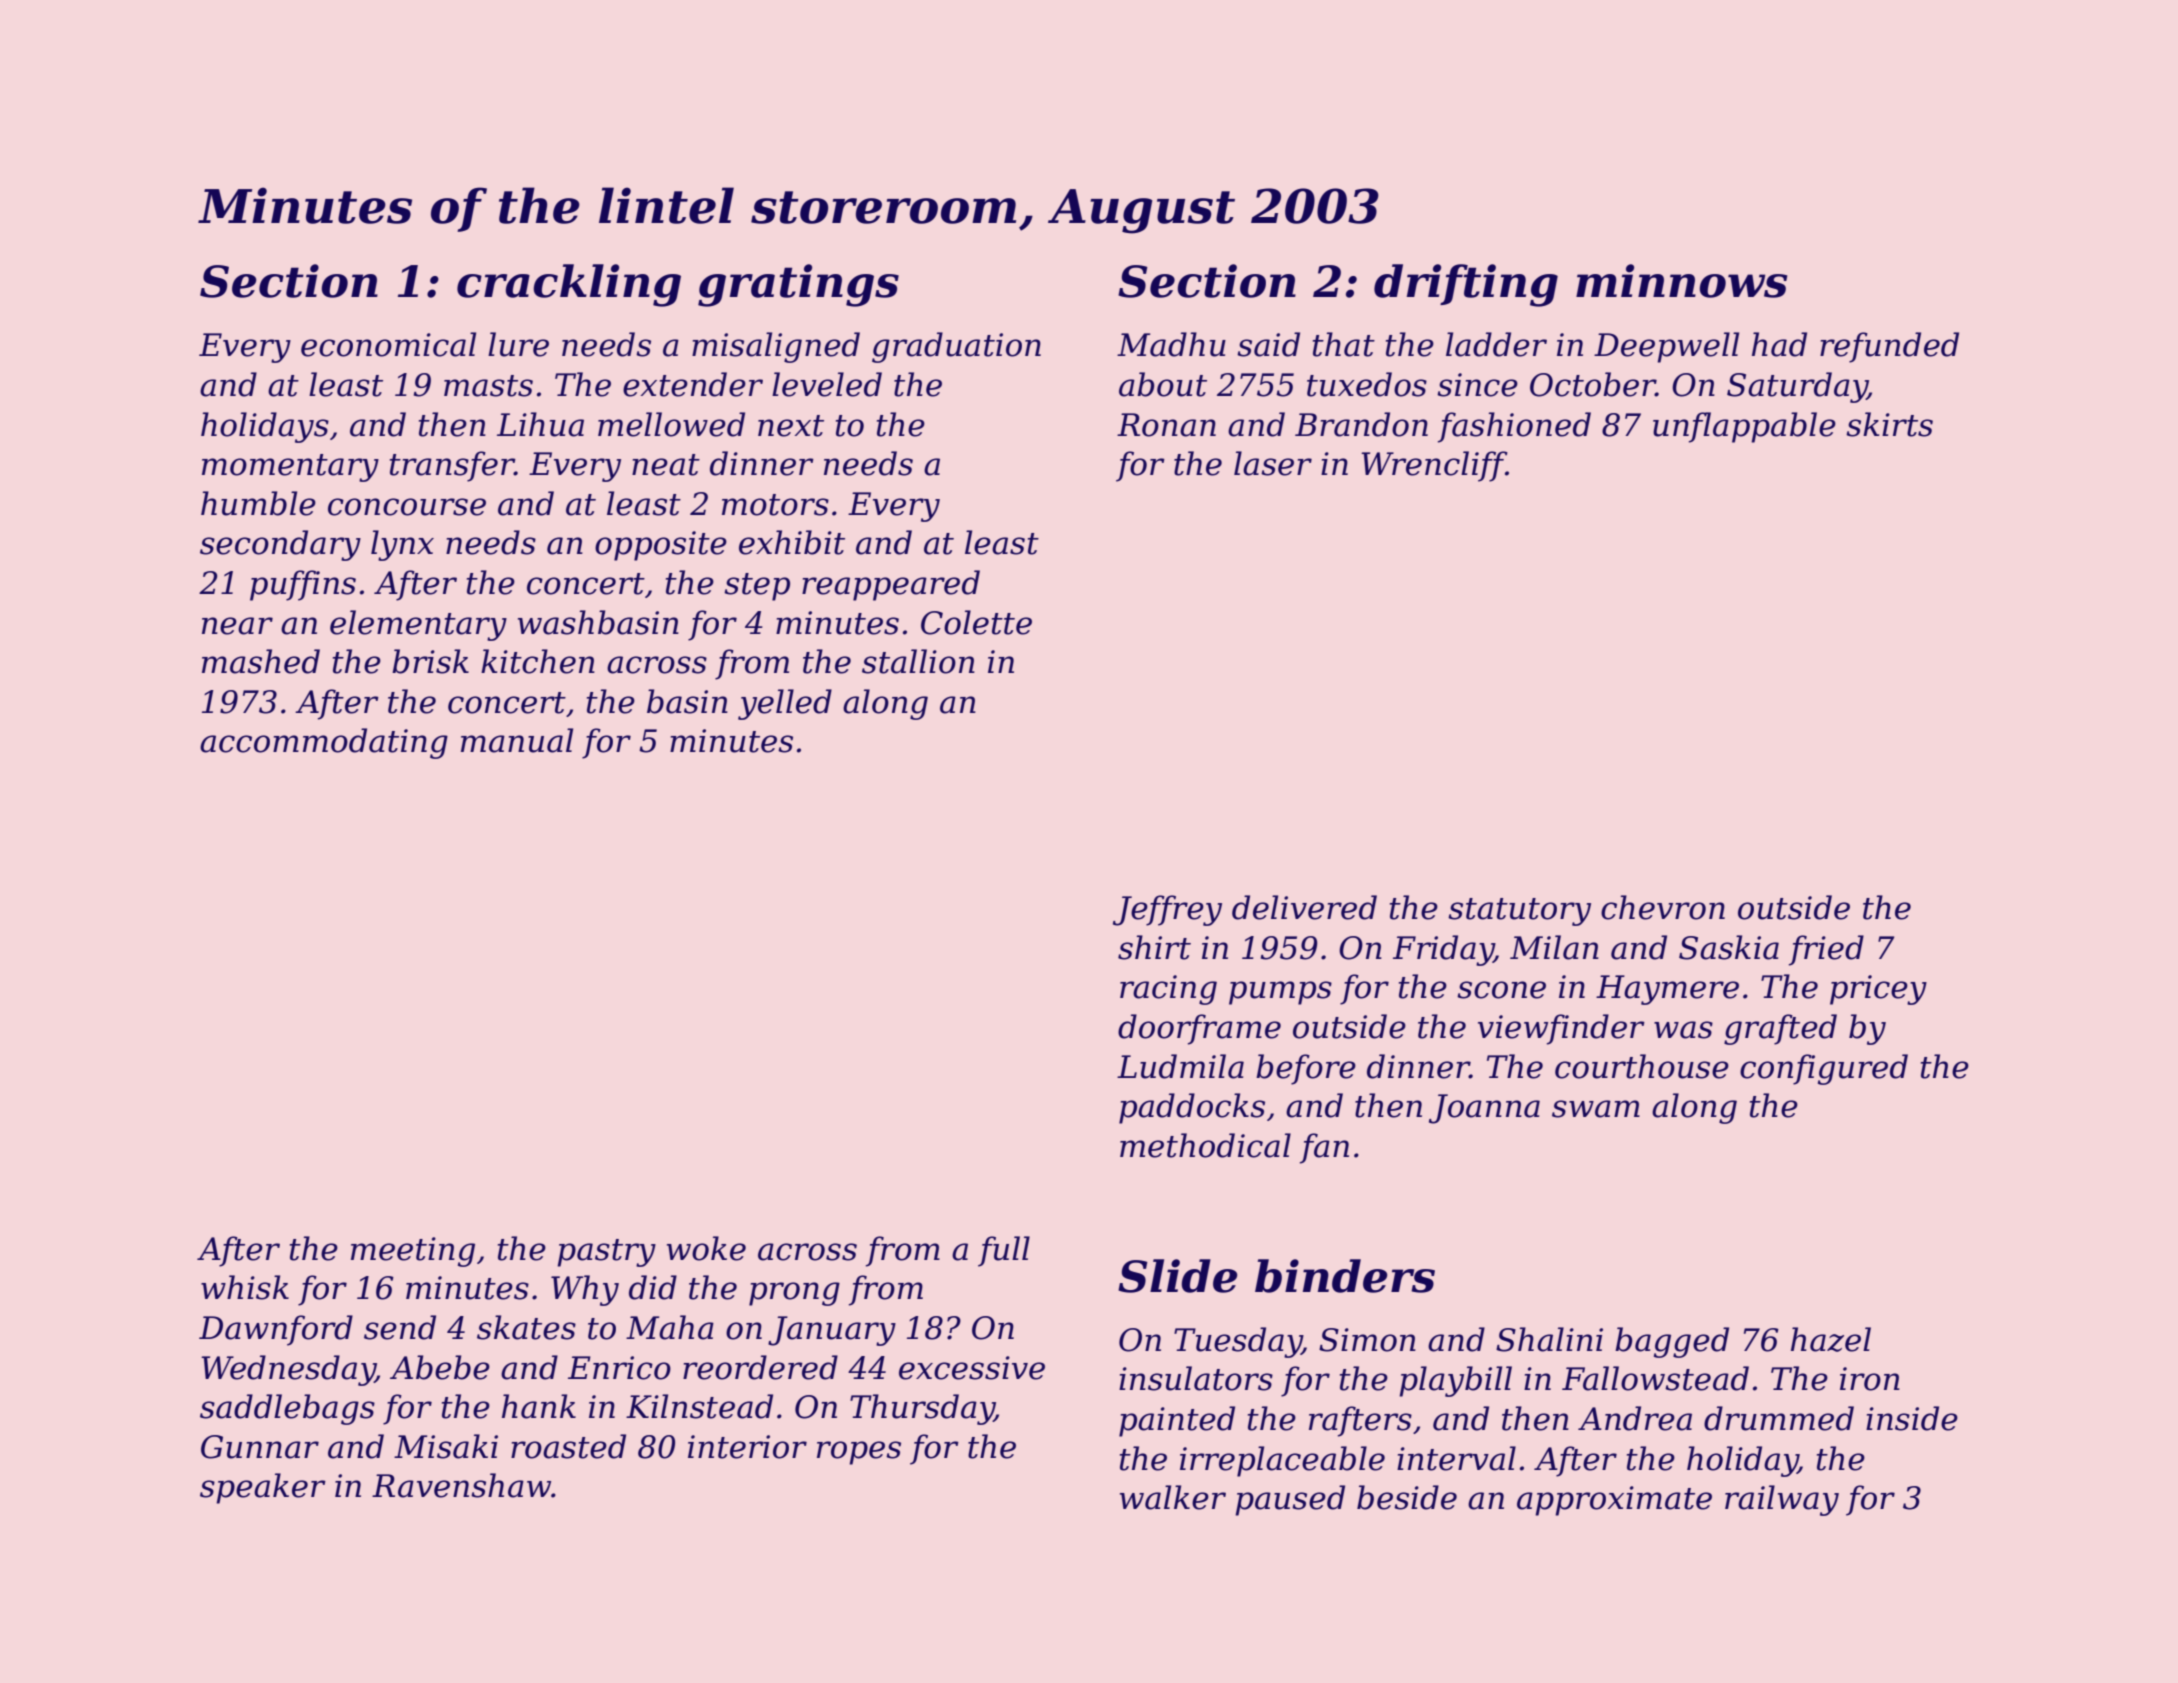 Image resolution: width=2178 pixels, height=1683 pixels. Describe the element at coordinates (276, 1330) in the screenshot. I see `Dawnford` at that location.
